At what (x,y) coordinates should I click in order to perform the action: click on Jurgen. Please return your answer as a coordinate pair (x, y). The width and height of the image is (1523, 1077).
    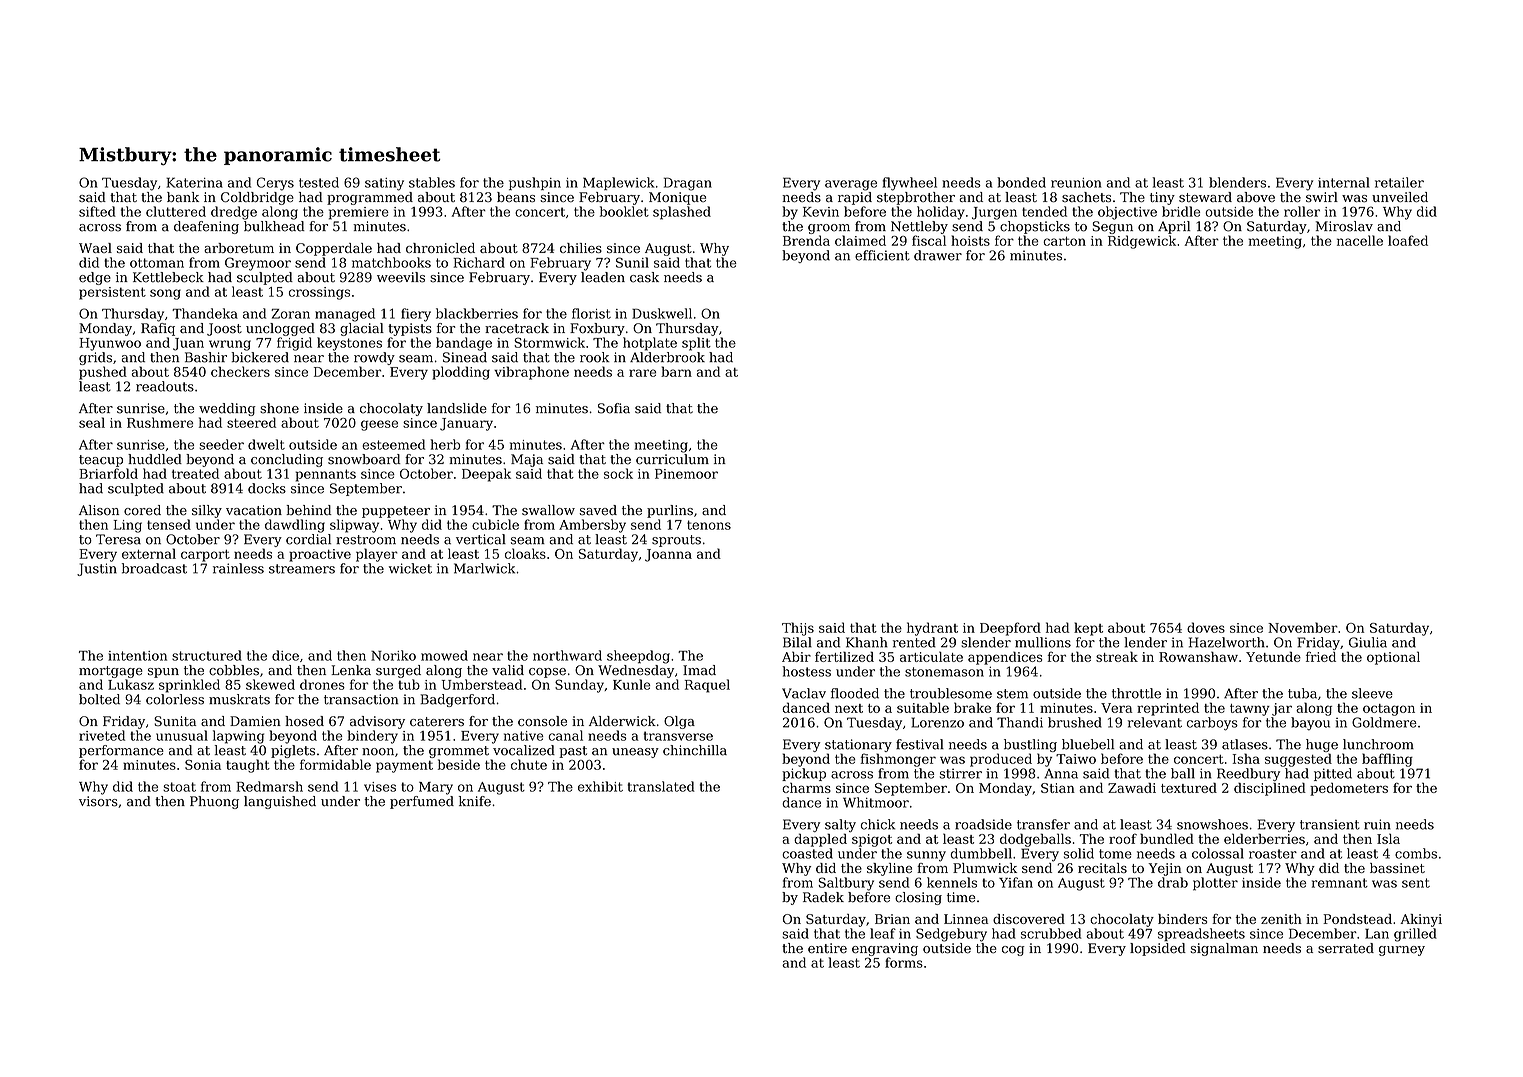
    Looking at the image, I should click on (994, 213).
